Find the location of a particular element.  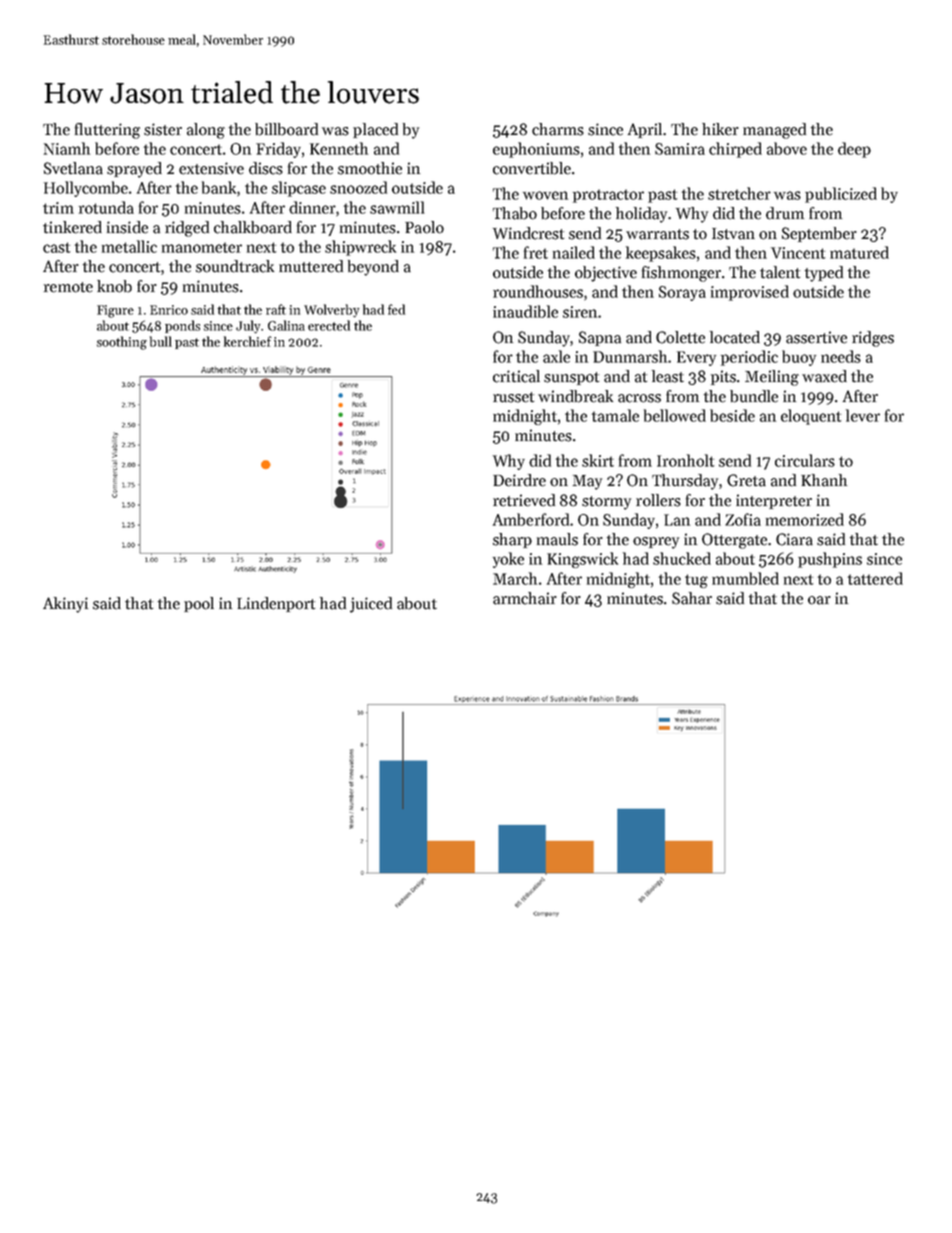

Akinyi is located at coordinates (65, 605).
